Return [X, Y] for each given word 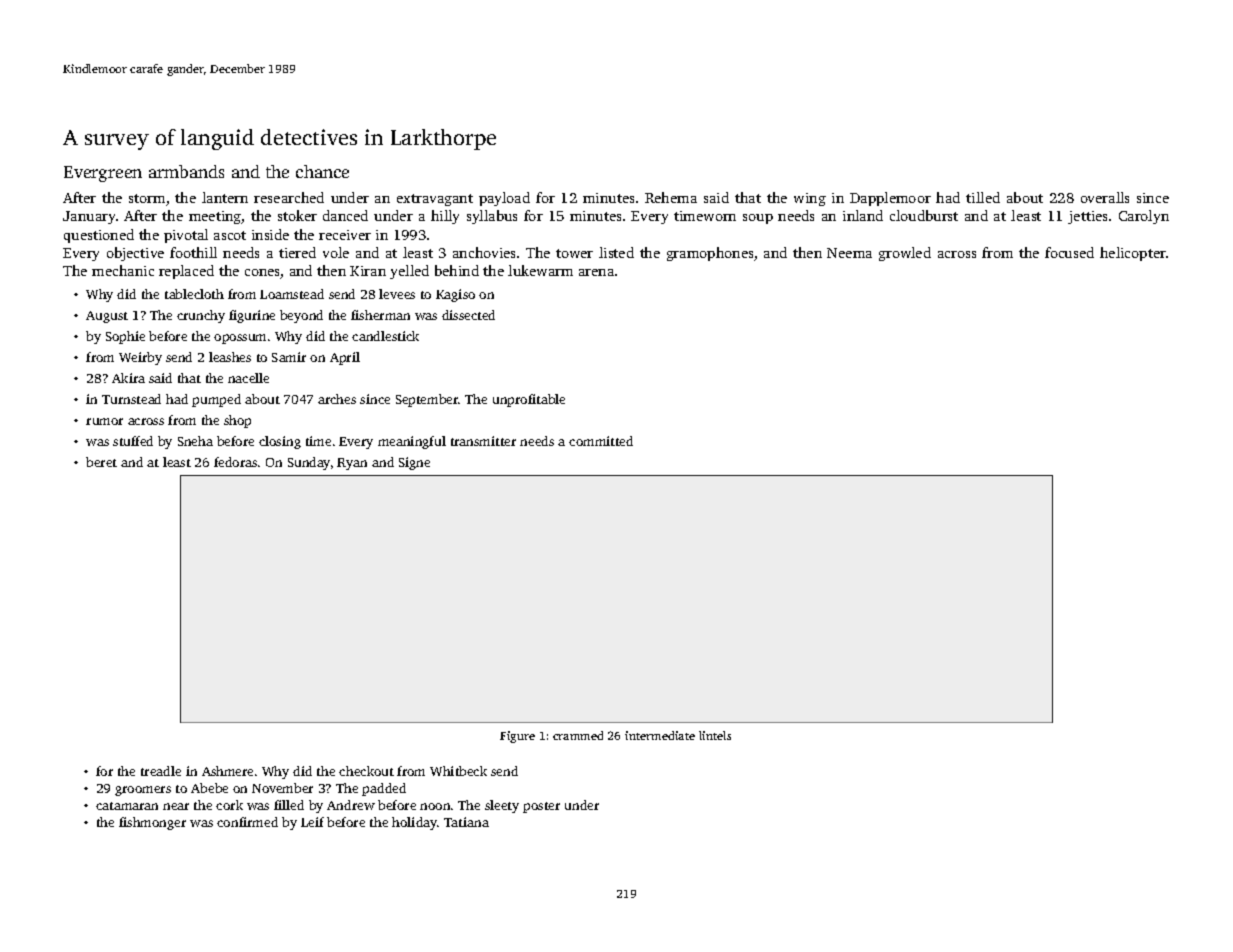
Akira [128, 378]
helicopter [1133, 254]
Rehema [671, 197]
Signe [414, 463]
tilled [983, 197]
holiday [414, 823]
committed [601, 441]
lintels [715, 735]
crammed [578, 735]
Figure [517, 737]
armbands [186, 171]
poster [541, 807]
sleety [502, 806]
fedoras [235, 462]
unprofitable [529, 400]
